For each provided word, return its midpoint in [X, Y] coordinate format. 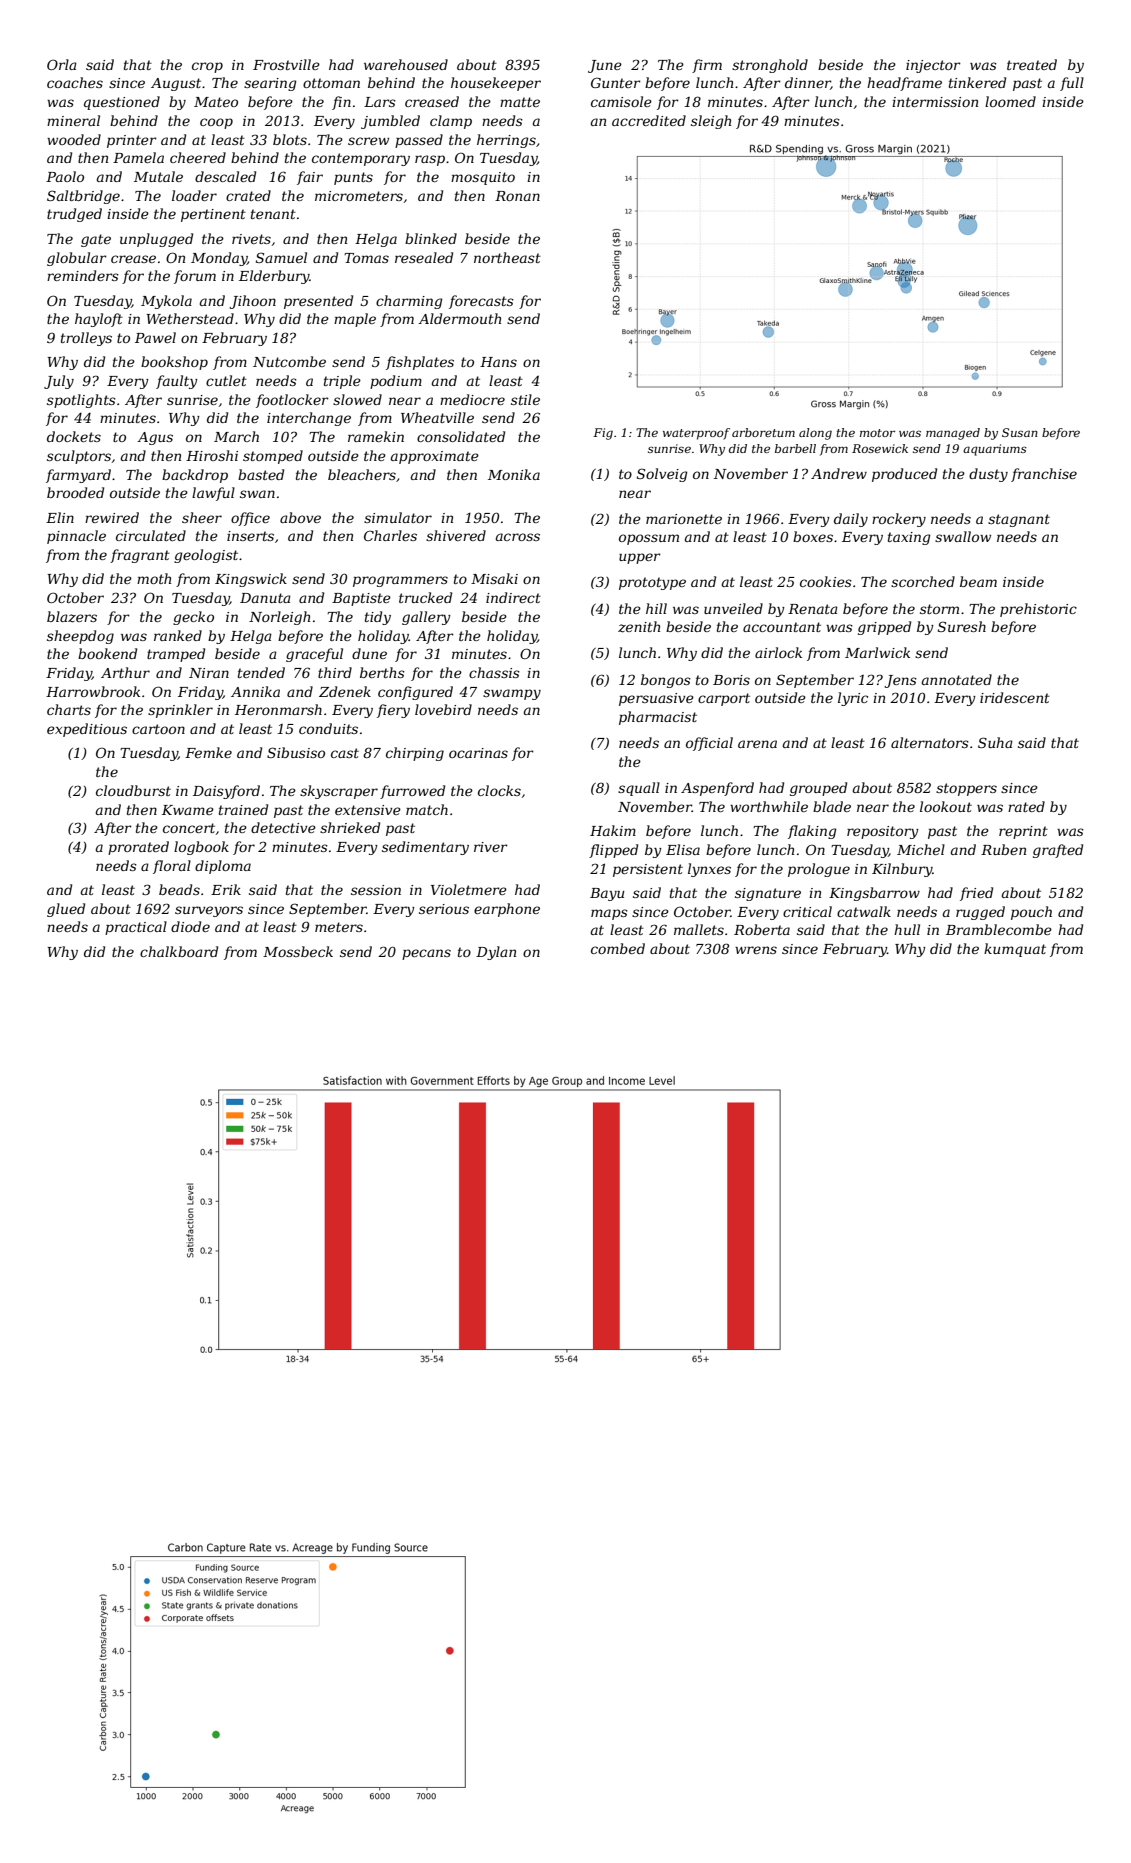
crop [207, 67]
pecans [426, 954]
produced [904, 475]
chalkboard [179, 951]
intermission [935, 102]
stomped [273, 457]
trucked [425, 597]
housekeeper [496, 84]
